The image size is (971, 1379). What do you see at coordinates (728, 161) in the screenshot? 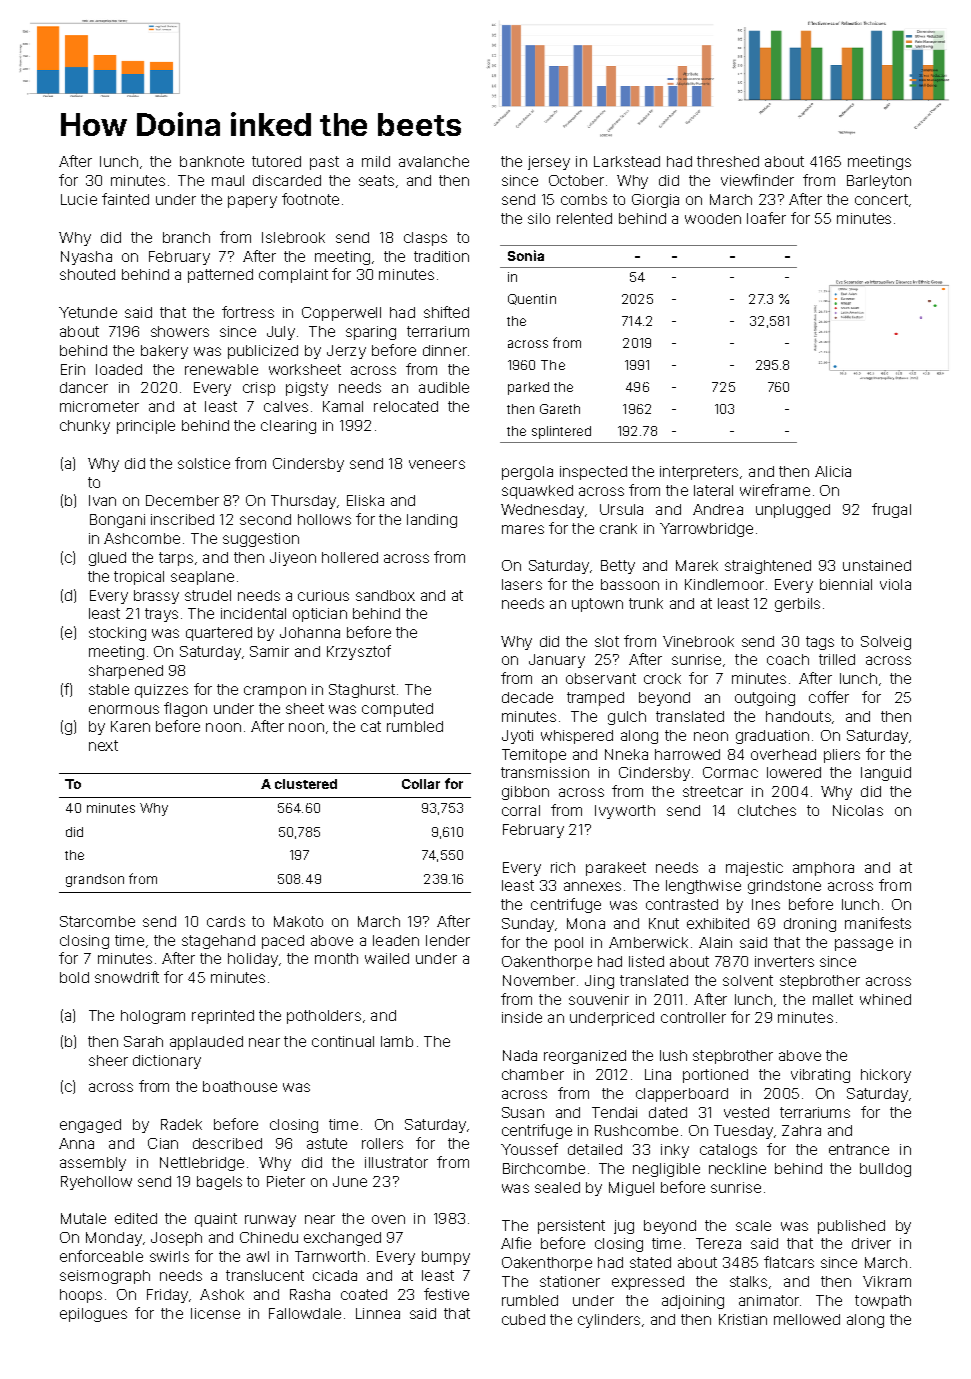
I see `threshed` at bounding box center [728, 161].
